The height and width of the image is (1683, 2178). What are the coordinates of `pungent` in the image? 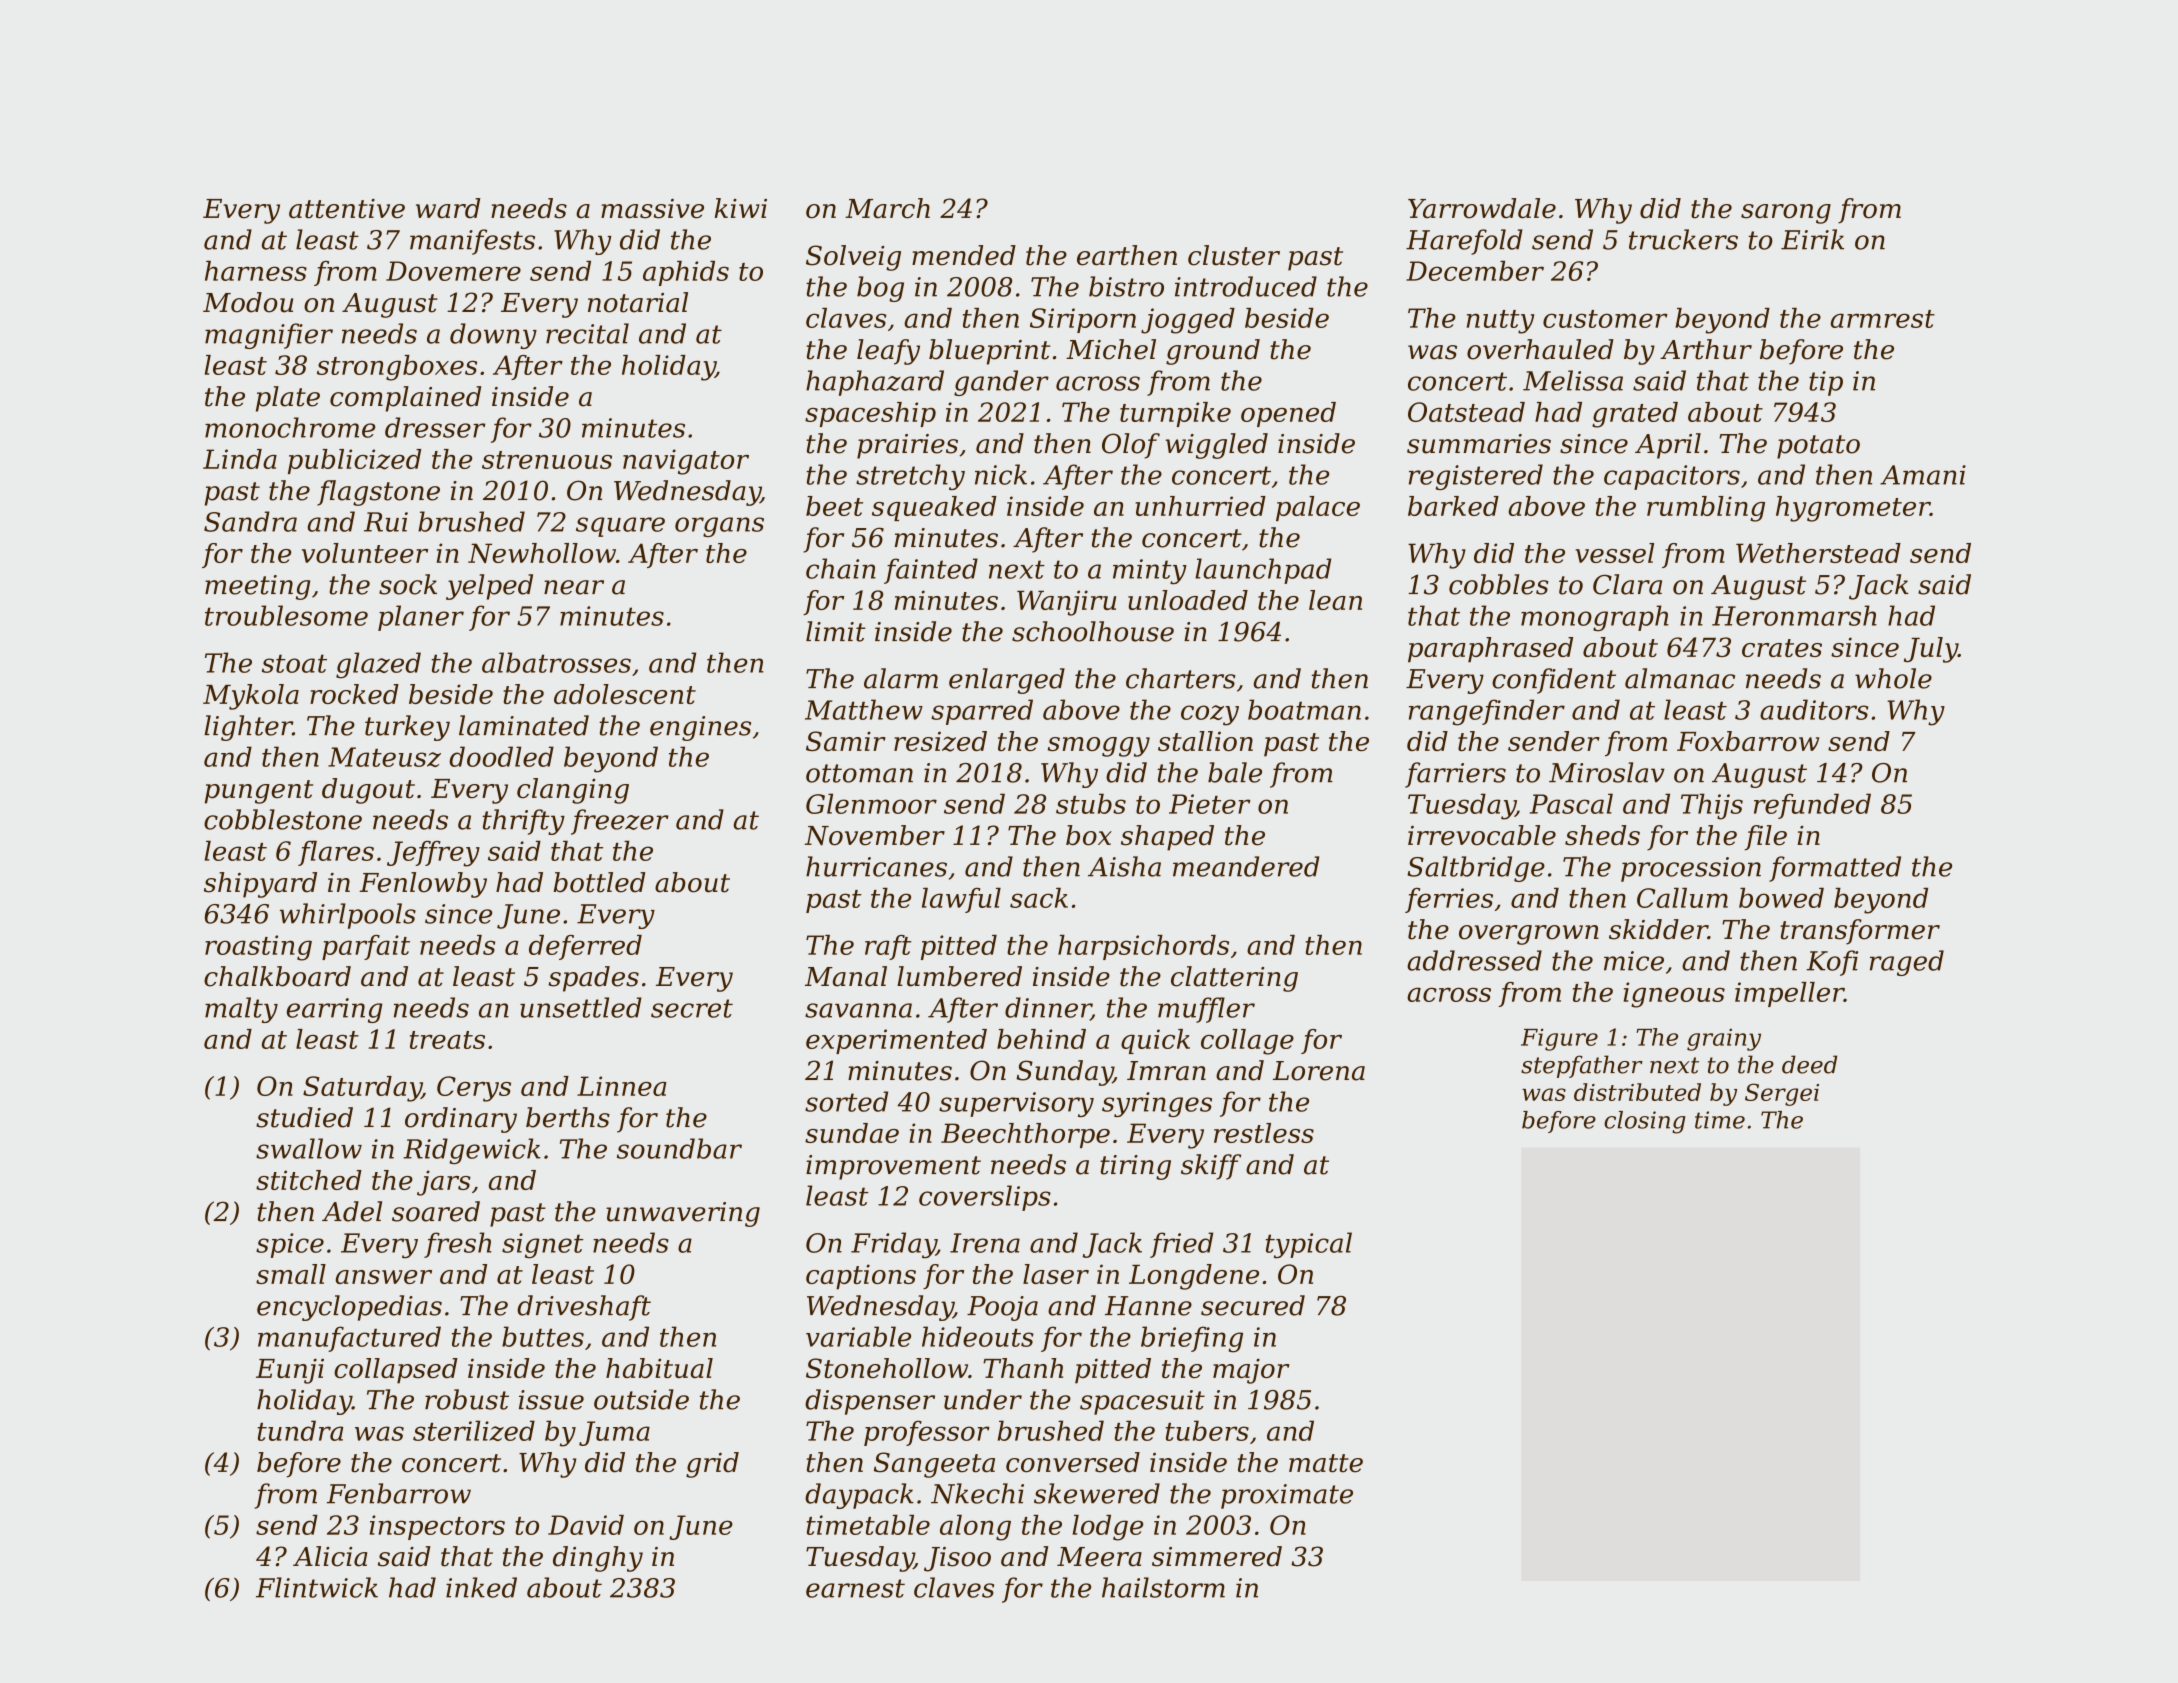 It's located at (259, 792).
